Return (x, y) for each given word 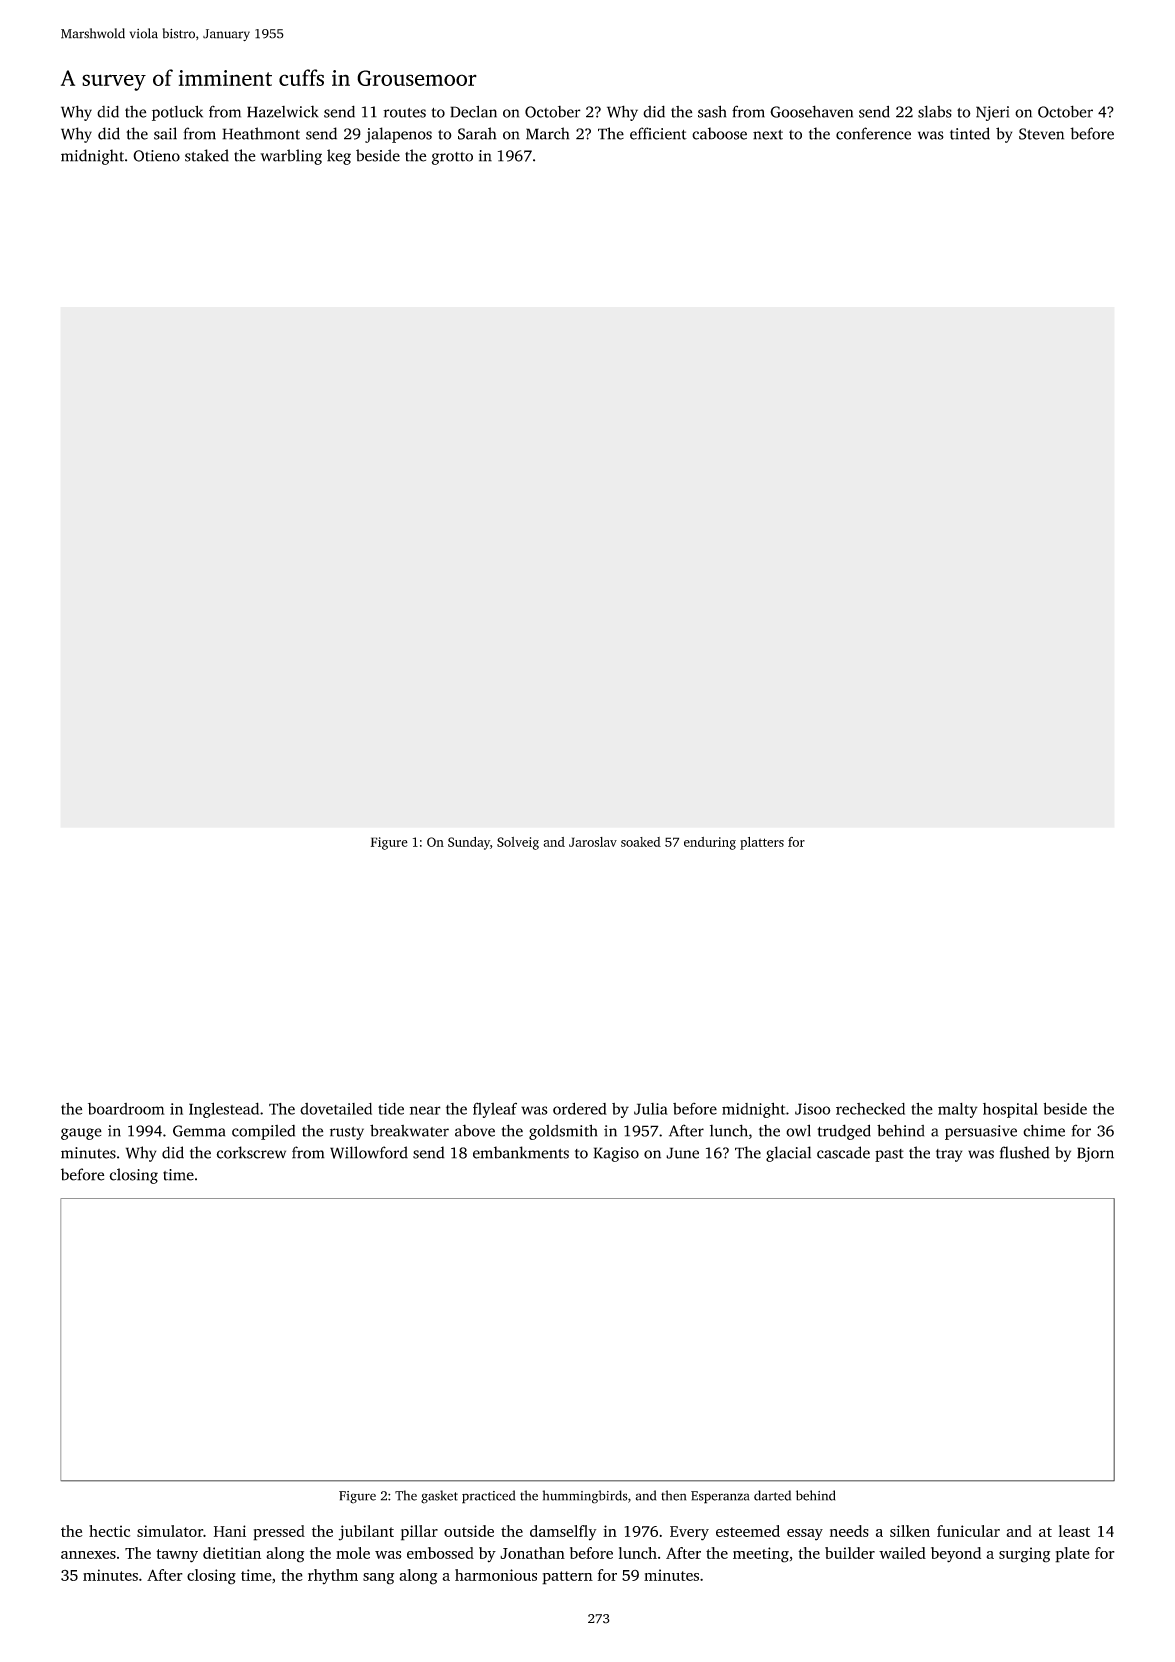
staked (207, 155)
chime (1044, 1130)
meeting (761, 1555)
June (682, 1153)
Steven (1041, 134)
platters (762, 843)
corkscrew (251, 1152)
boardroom (126, 1109)
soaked (641, 842)
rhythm (333, 1577)
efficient (658, 133)
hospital (1010, 1110)
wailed (902, 1553)
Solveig (518, 843)
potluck (177, 113)
